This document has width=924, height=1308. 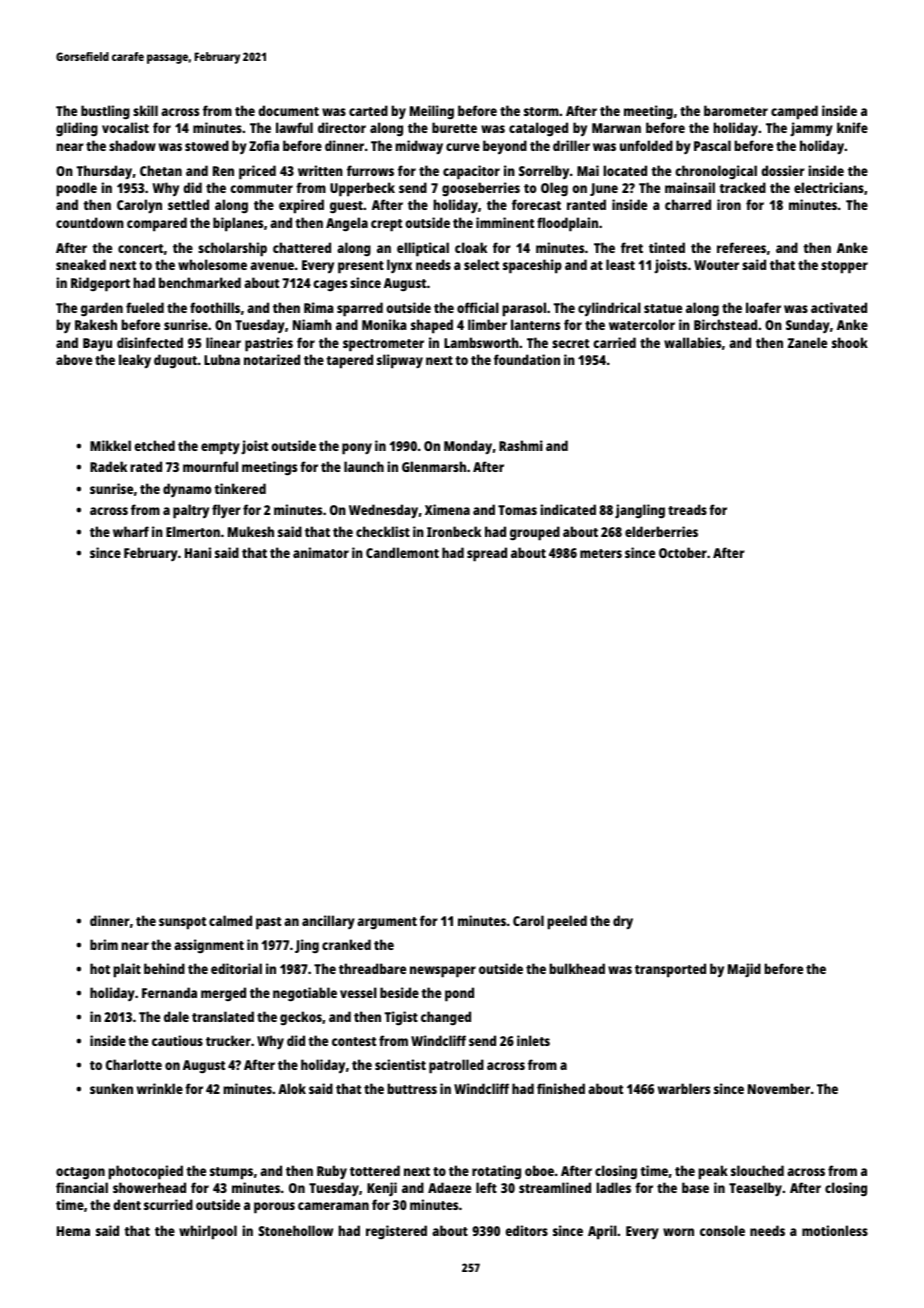 What do you see at coordinates (220, 448) in the document?
I see `empty` at bounding box center [220, 448].
